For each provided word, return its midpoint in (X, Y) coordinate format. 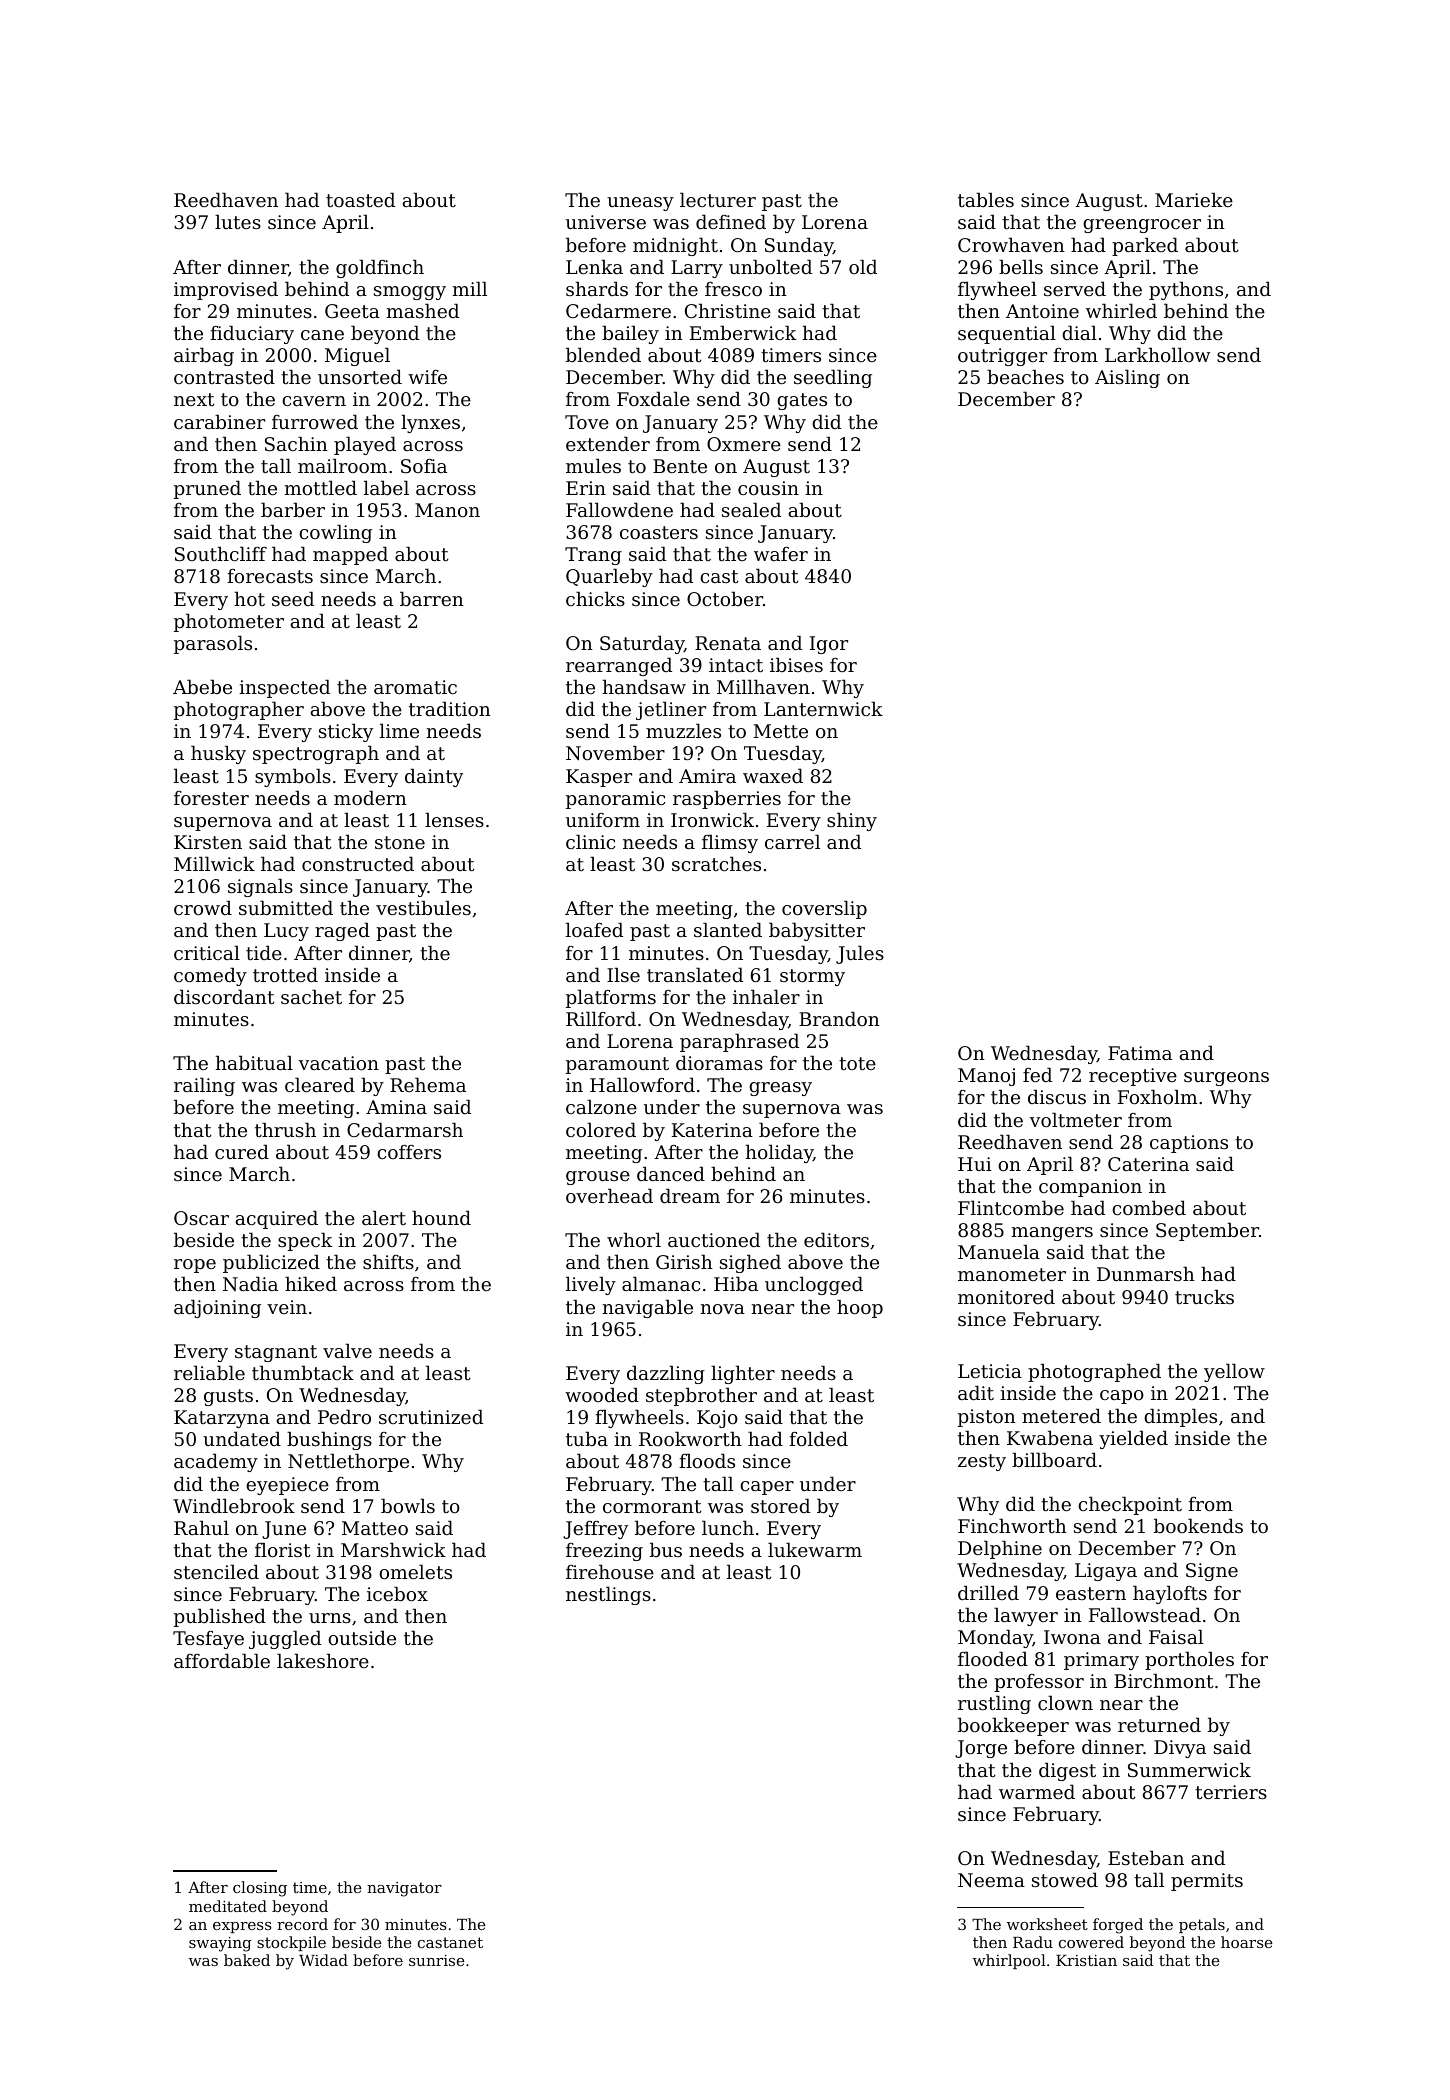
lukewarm (815, 1549)
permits (1207, 1882)
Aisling (1127, 378)
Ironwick (712, 819)
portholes (1189, 1660)
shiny (852, 821)
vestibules (423, 907)
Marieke (1194, 199)
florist (282, 1549)
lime (399, 730)
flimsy (730, 843)
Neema (991, 1880)
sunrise (437, 1960)
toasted (360, 199)
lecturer (718, 199)
